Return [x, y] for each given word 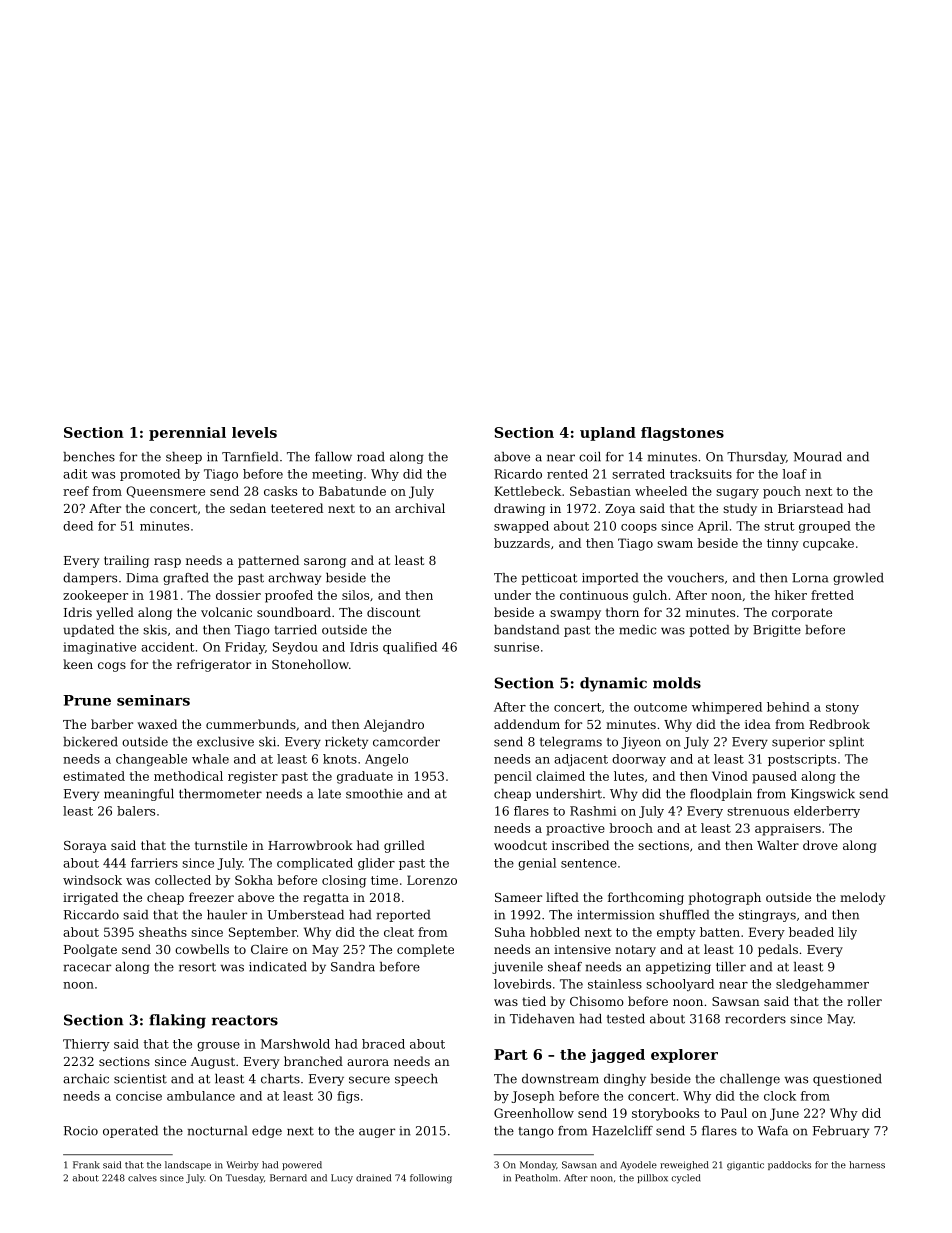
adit [75, 474]
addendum [527, 724]
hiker [791, 595]
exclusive [225, 742]
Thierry [86, 1045]
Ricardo [518, 474]
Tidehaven [542, 1019]
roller [864, 1001]
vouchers [695, 578]
